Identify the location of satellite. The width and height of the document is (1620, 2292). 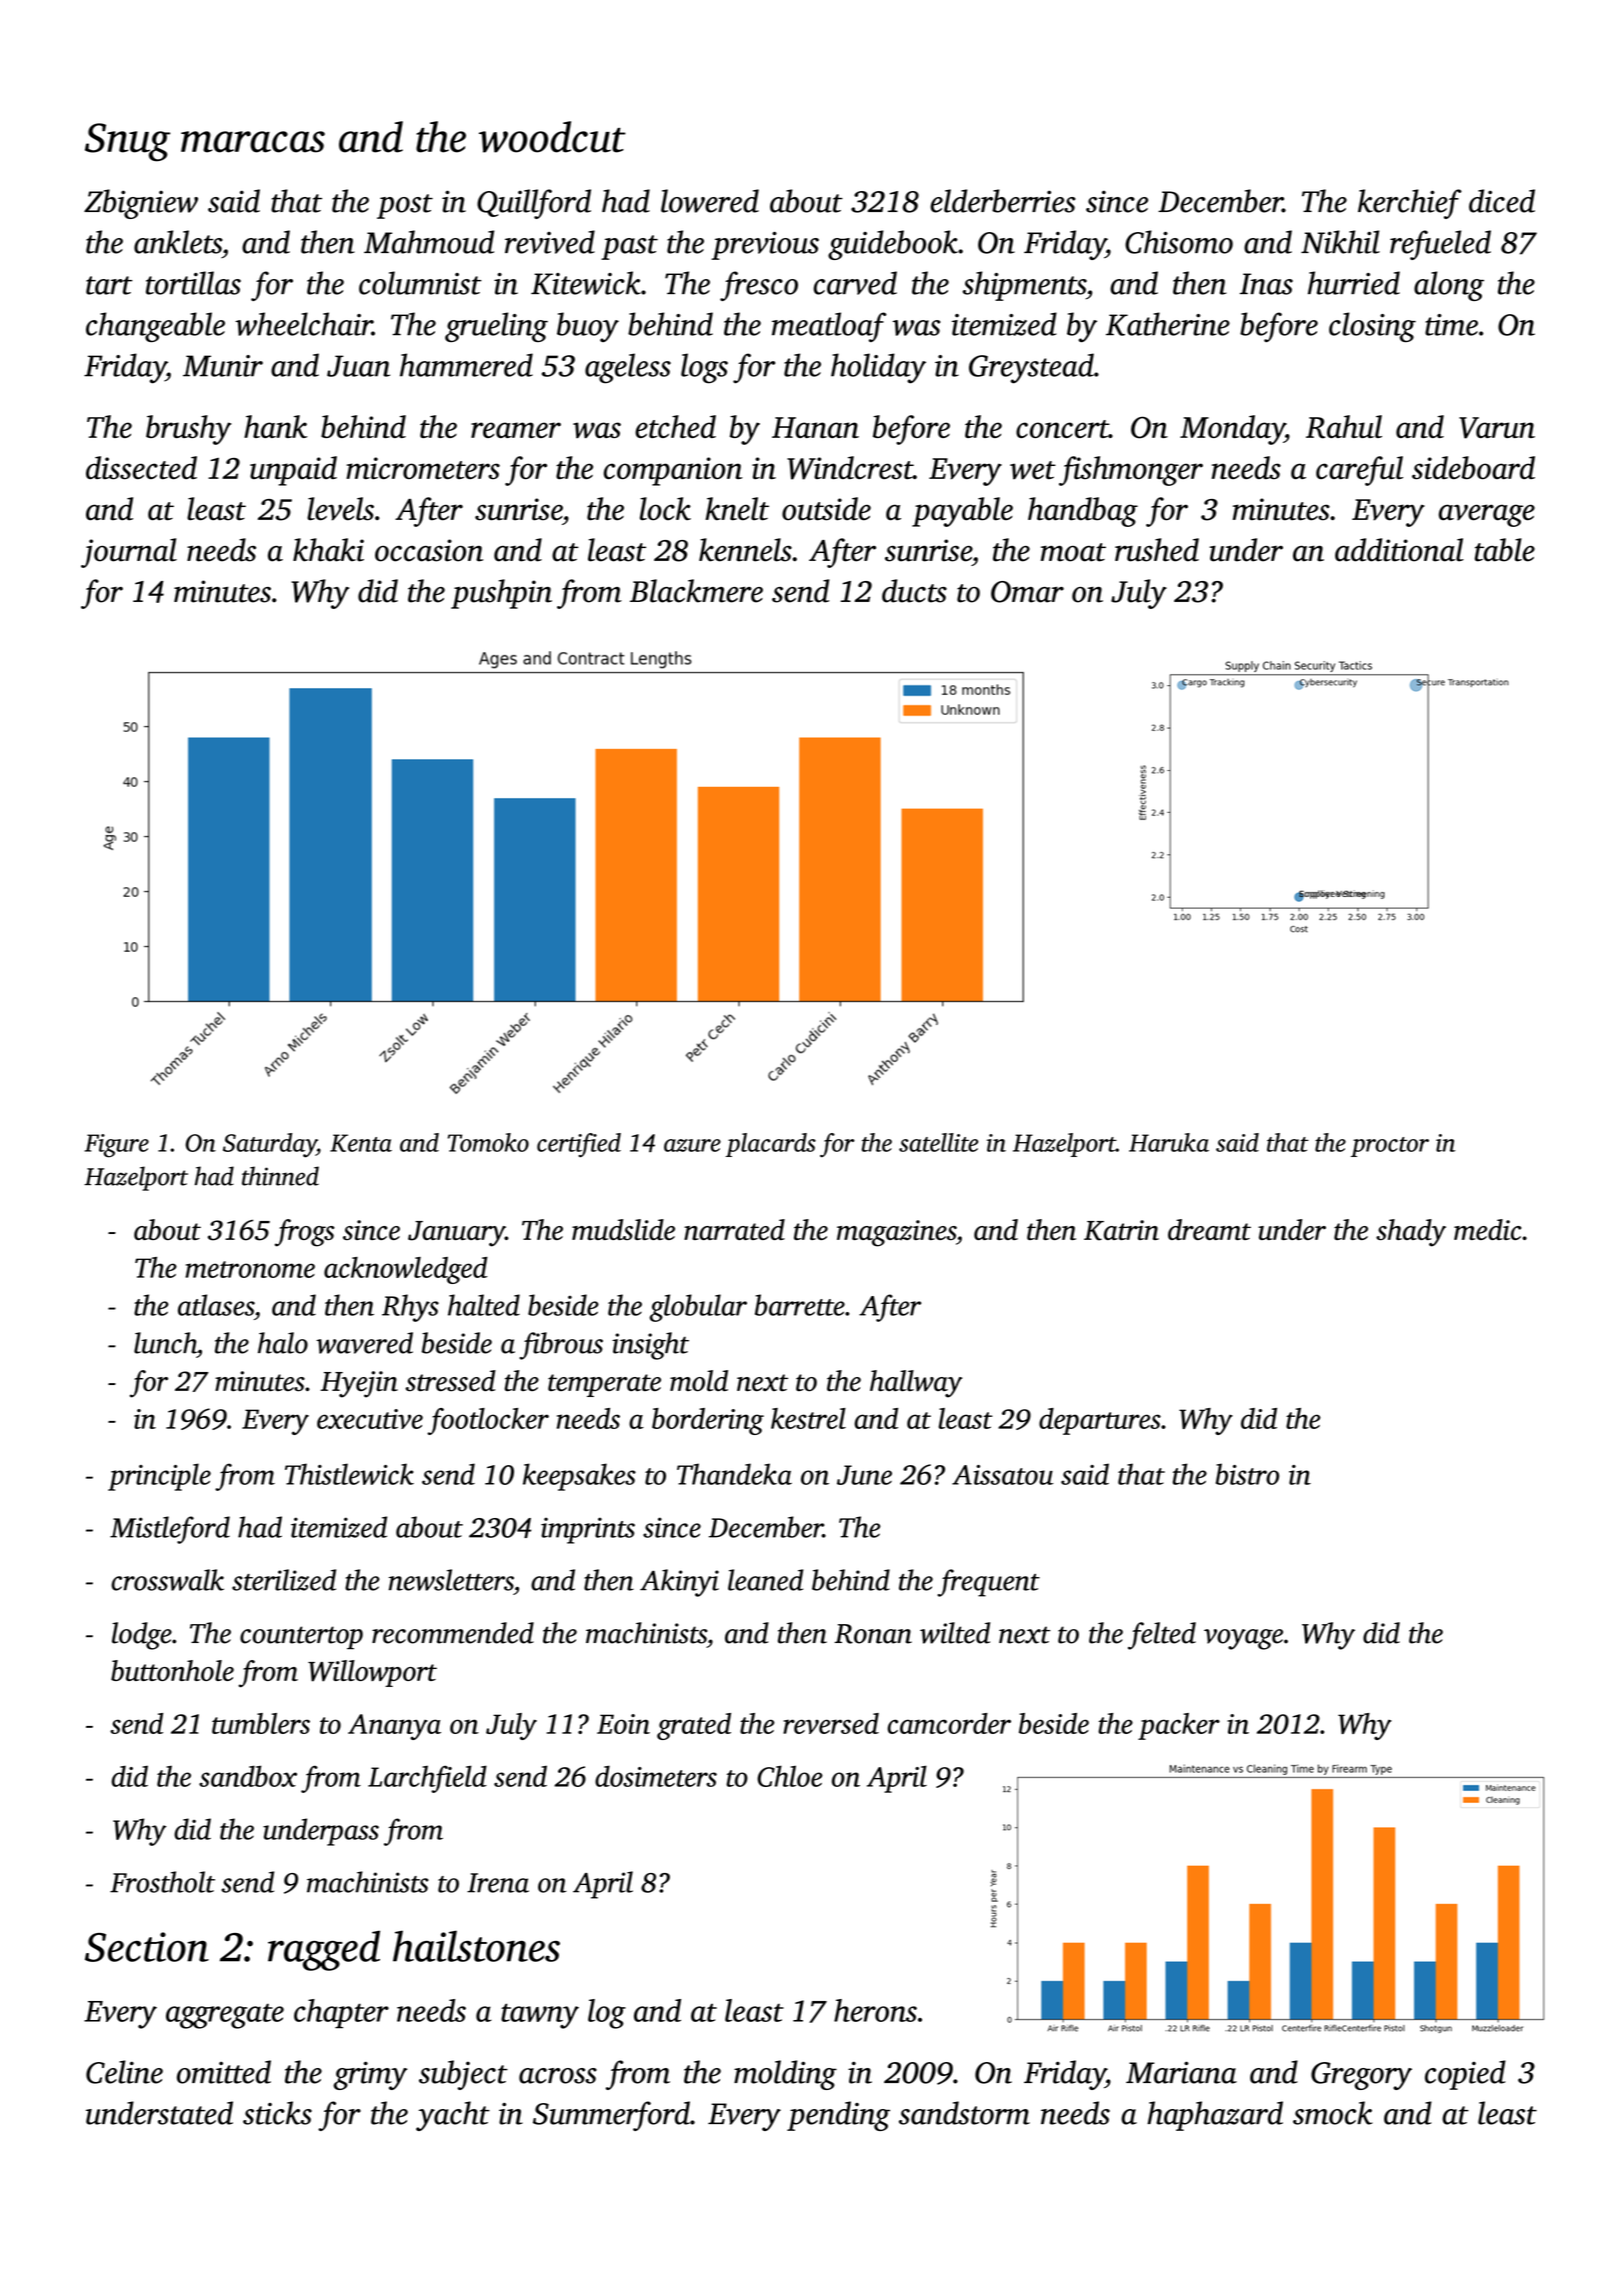
(938, 1142).
